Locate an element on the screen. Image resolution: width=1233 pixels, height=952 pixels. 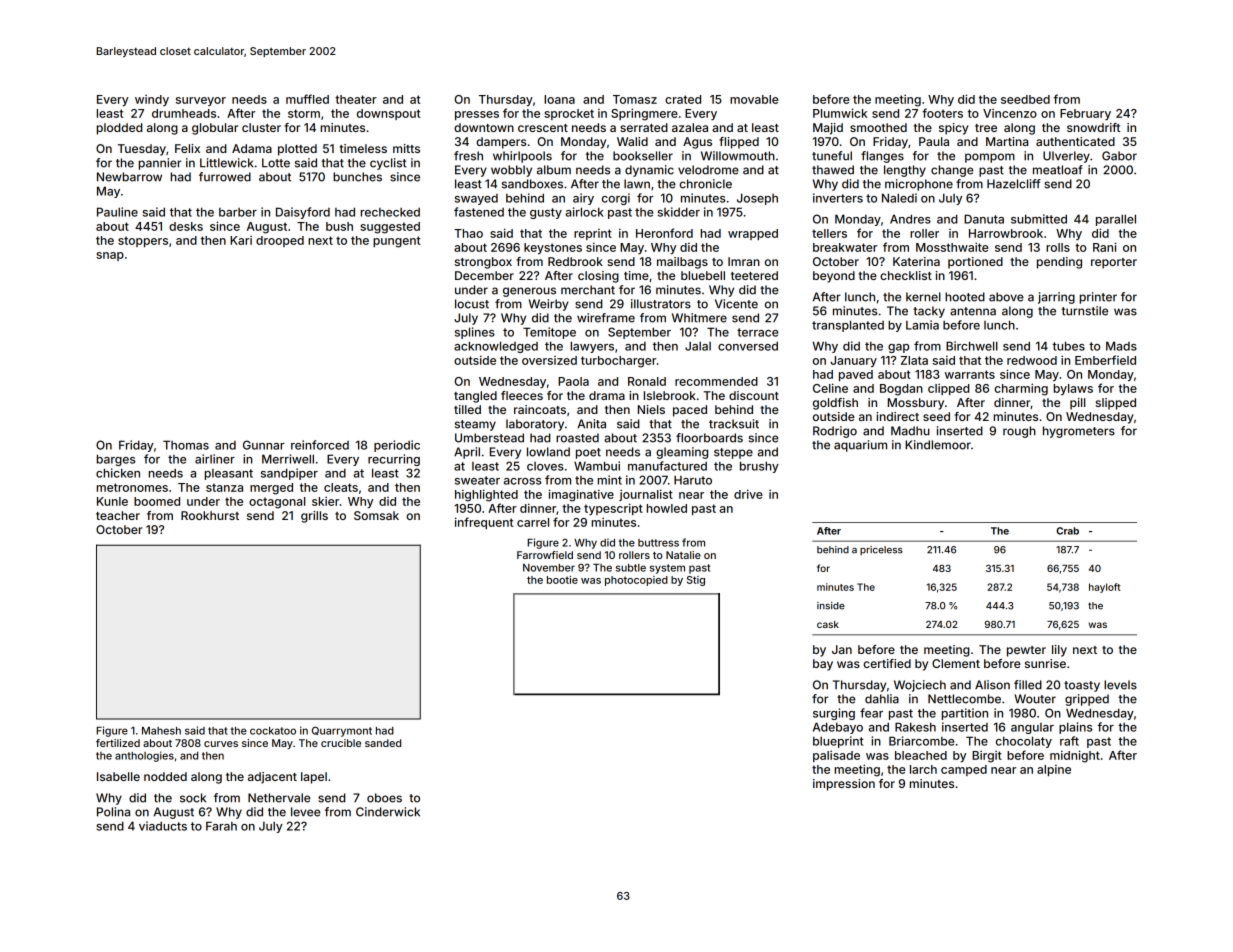
Mahesh is located at coordinates (161, 731).
